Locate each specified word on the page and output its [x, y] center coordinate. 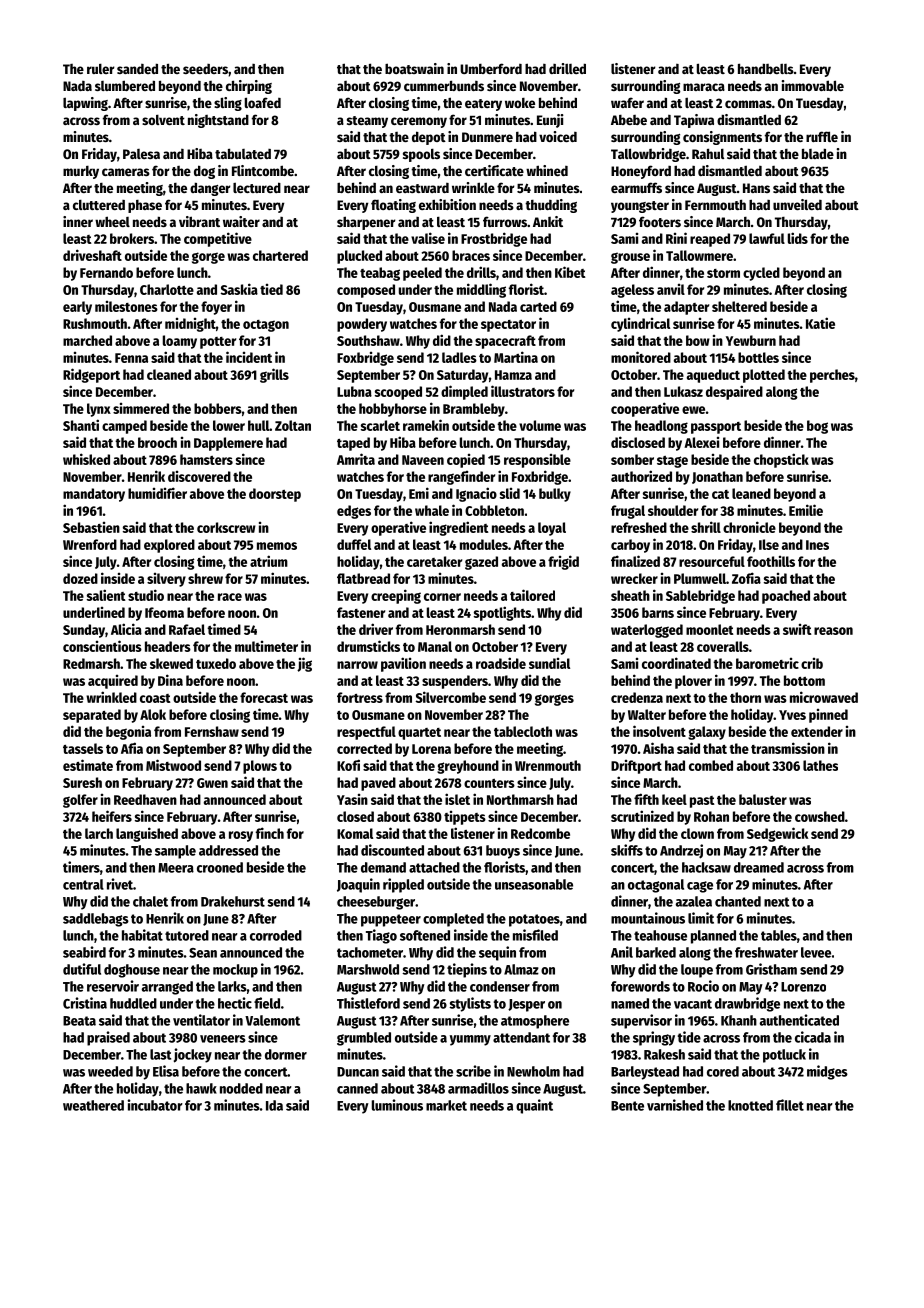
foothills [771, 561]
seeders [205, 69]
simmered [141, 408]
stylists [470, 1004]
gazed [481, 563]
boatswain [414, 68]
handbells [766, 68]
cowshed [820, 816]
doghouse [132, 971]
